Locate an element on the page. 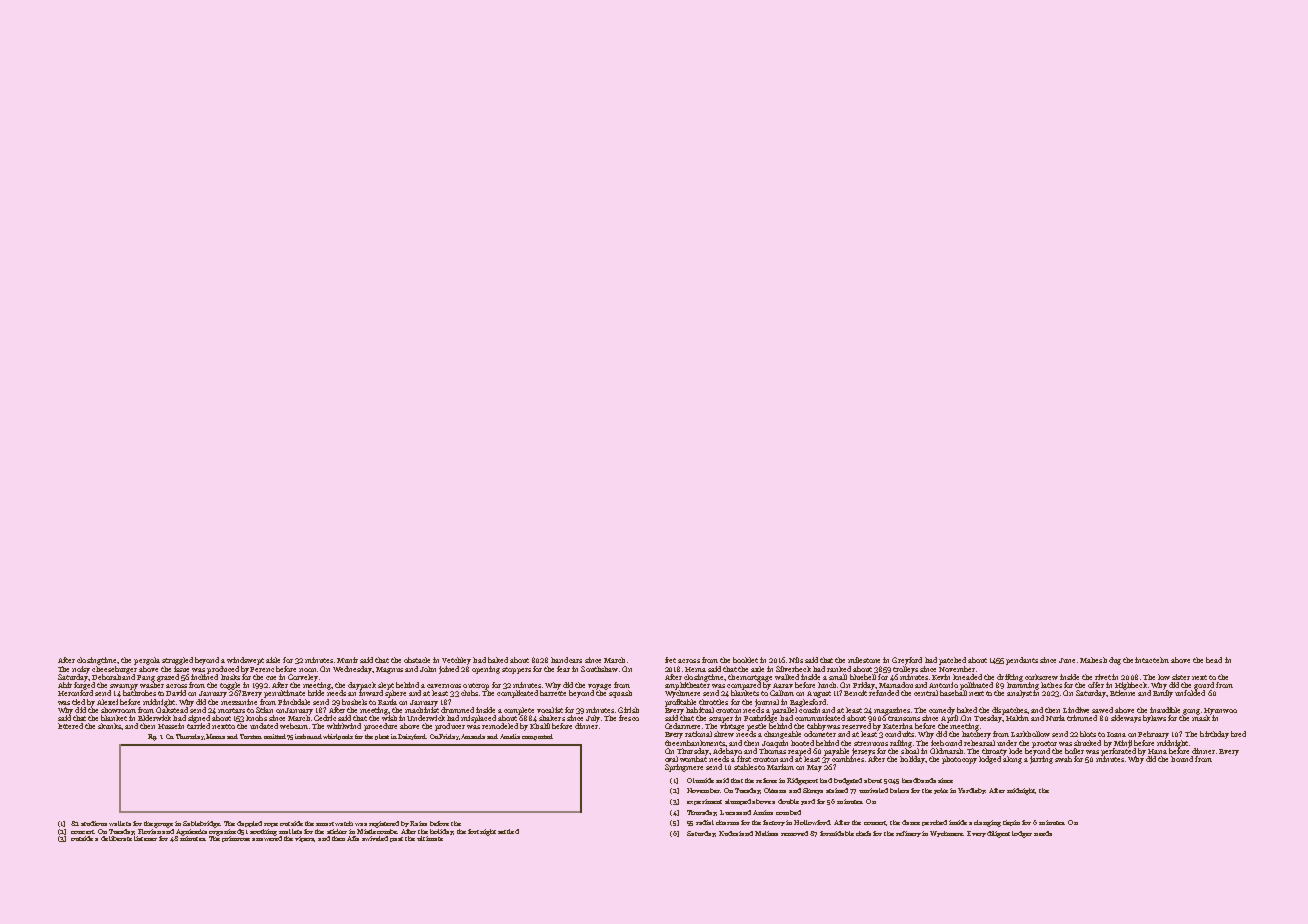  aisle is located at coordinates (273, 660).
